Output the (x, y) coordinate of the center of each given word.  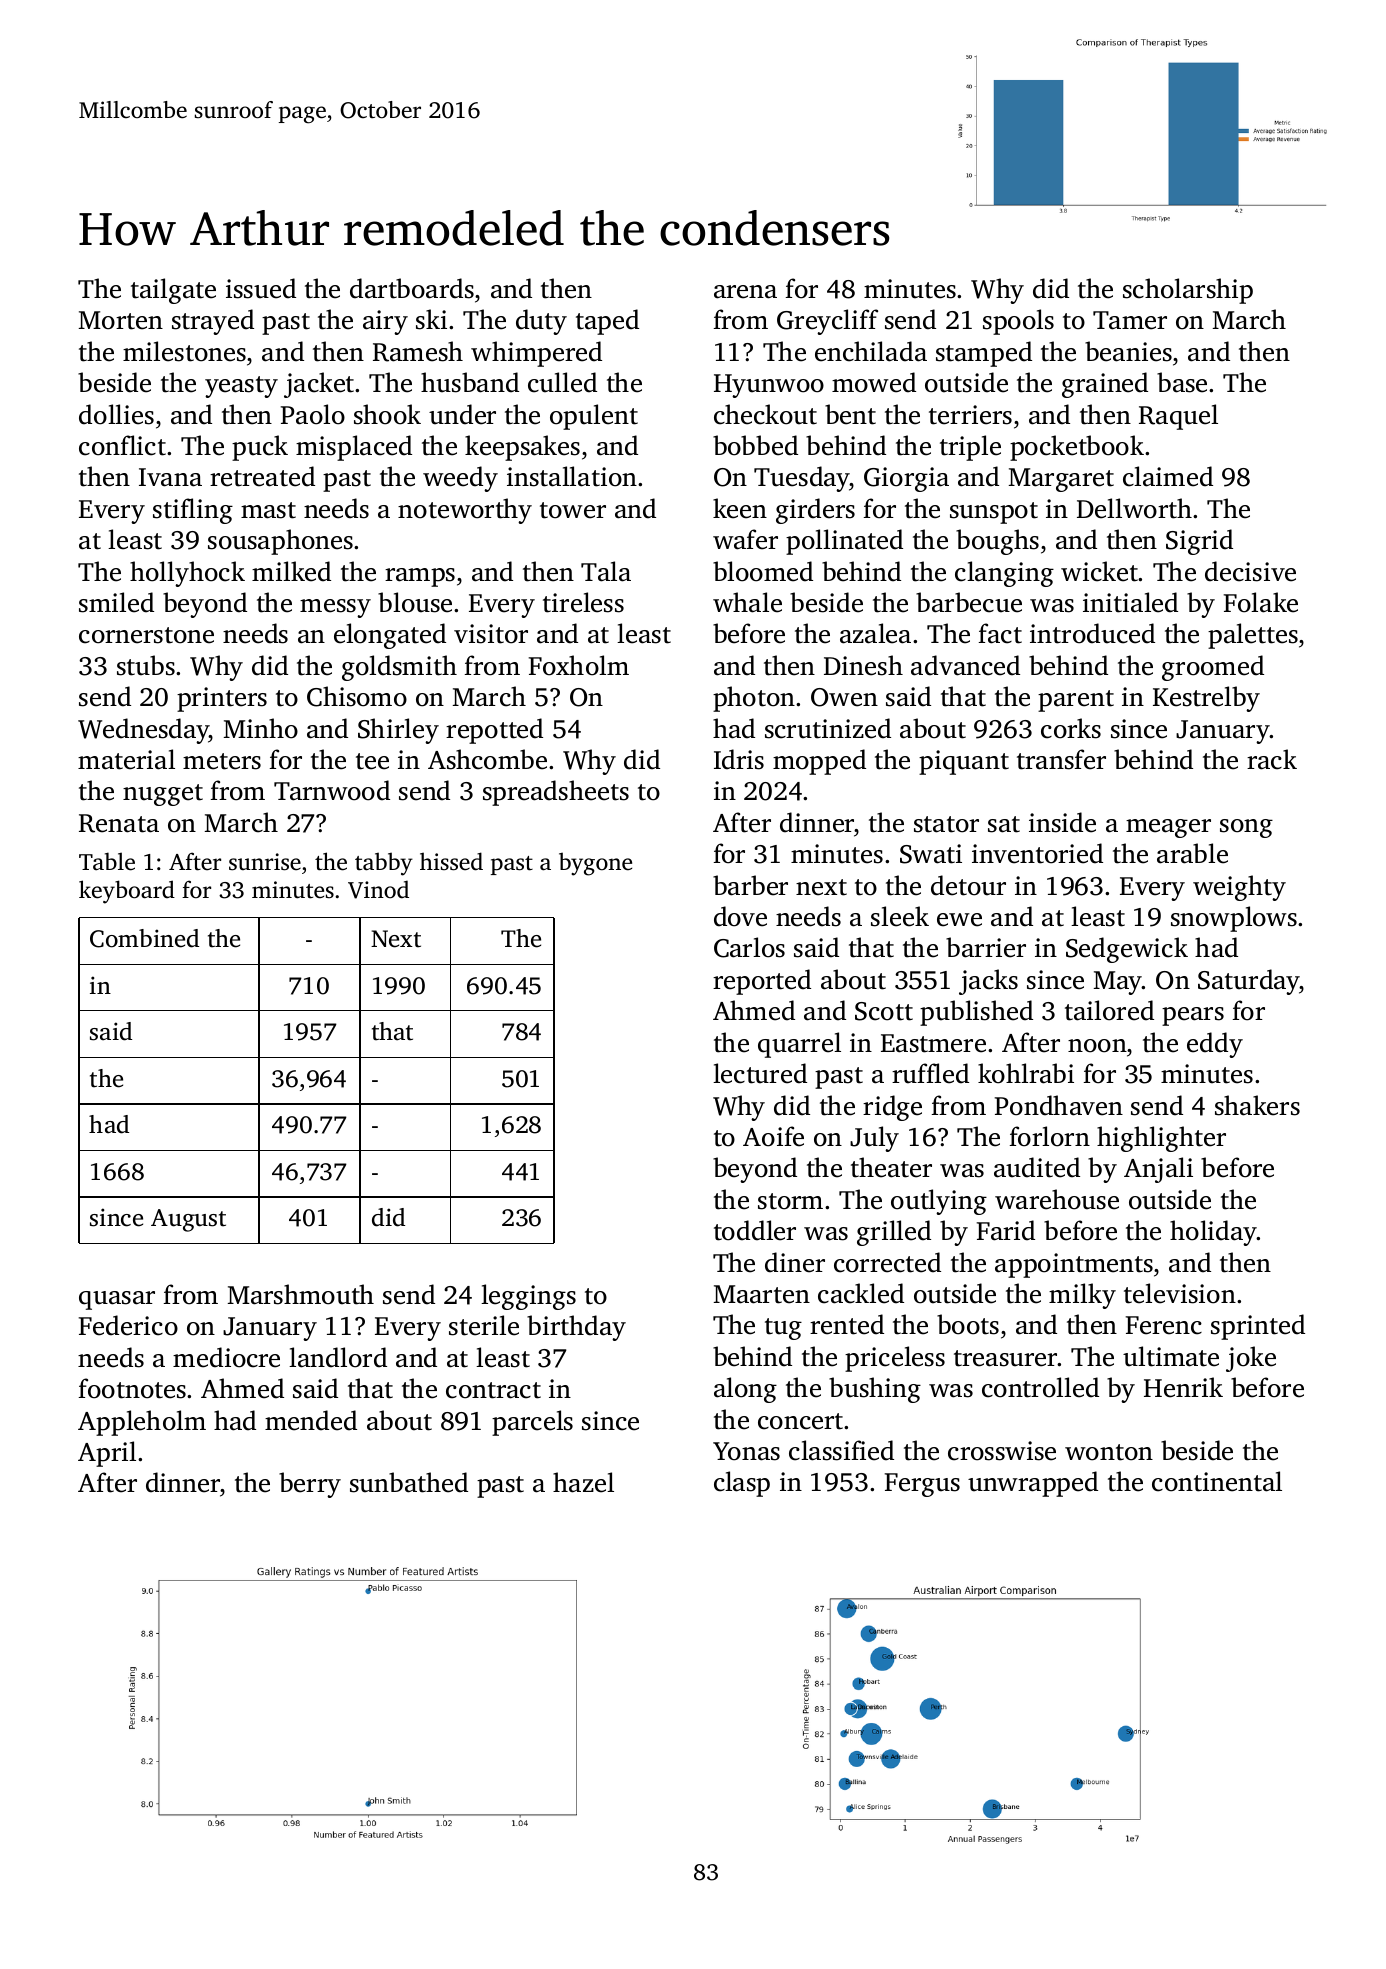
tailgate (173, 291)
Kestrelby (1206, 699)
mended (311, 1420)
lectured (760, 1073)
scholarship (1188, 291)
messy (335, 608)
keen (740, 508)
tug (783, 1329)
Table (107, 861)
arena (745, 292)
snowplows (1234, 919)
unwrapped (1033, 1484)
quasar (117, 1300)
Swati (931, 854)
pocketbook (1077, 448)
